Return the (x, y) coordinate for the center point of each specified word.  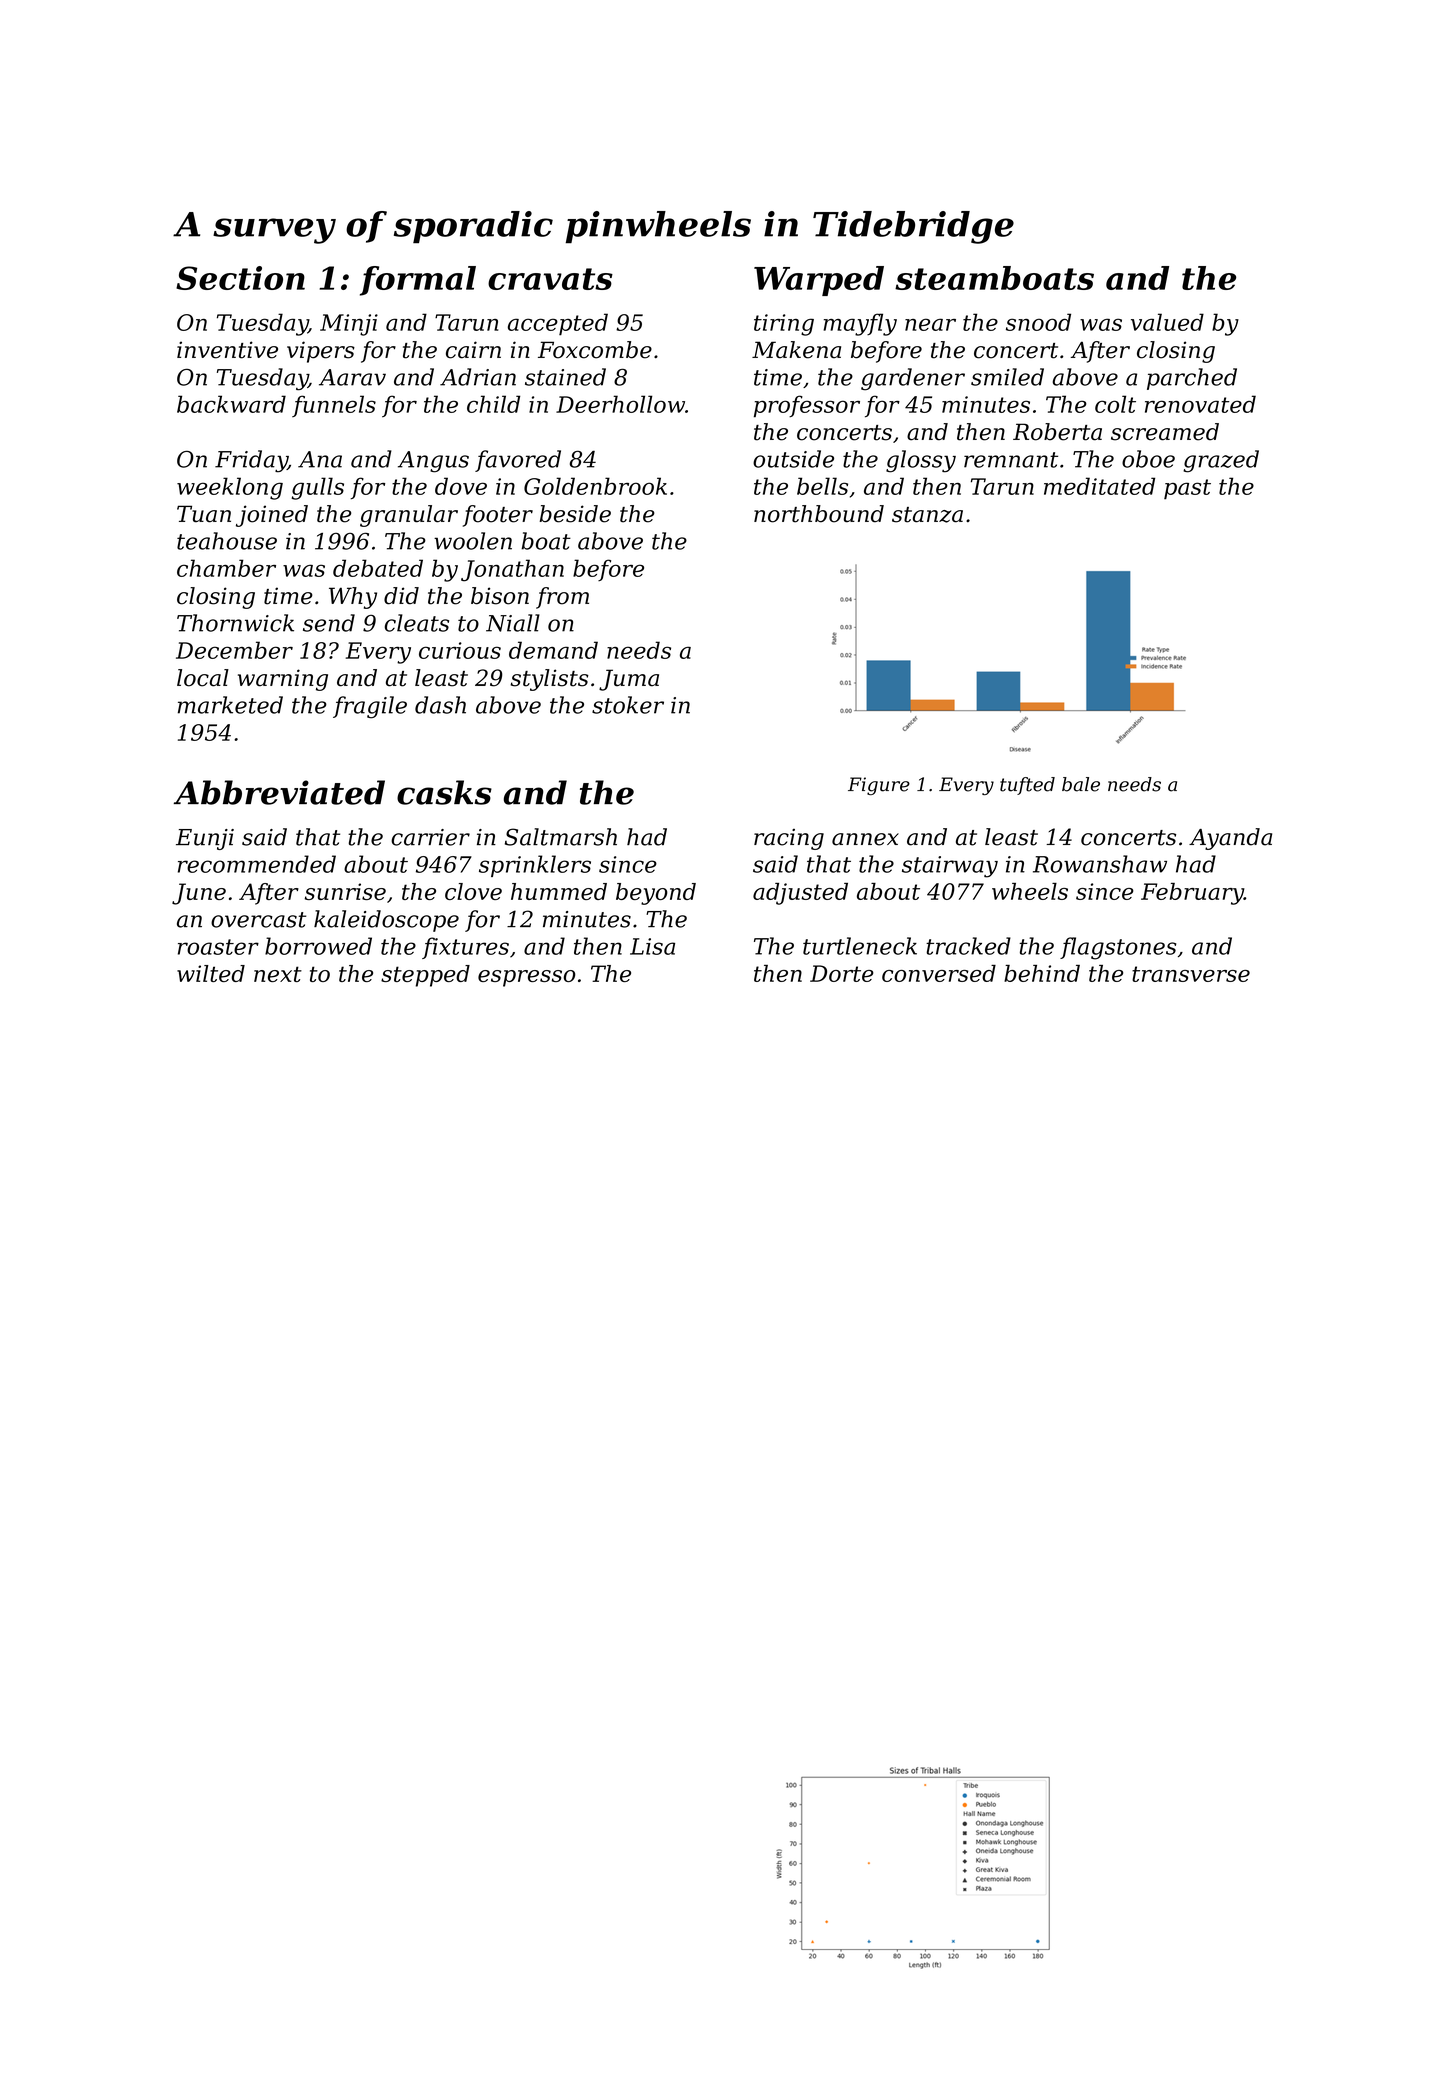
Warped (819, 281)
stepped (425, 976)
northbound (819, 514)
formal (418, 281)
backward (231, 404)
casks (444, 792)
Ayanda (1230, 839)
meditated (1099, 486)
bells (822, 486)
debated (378, 568)
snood (1038, 322)
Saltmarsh (561, 837)
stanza (927, 515)
